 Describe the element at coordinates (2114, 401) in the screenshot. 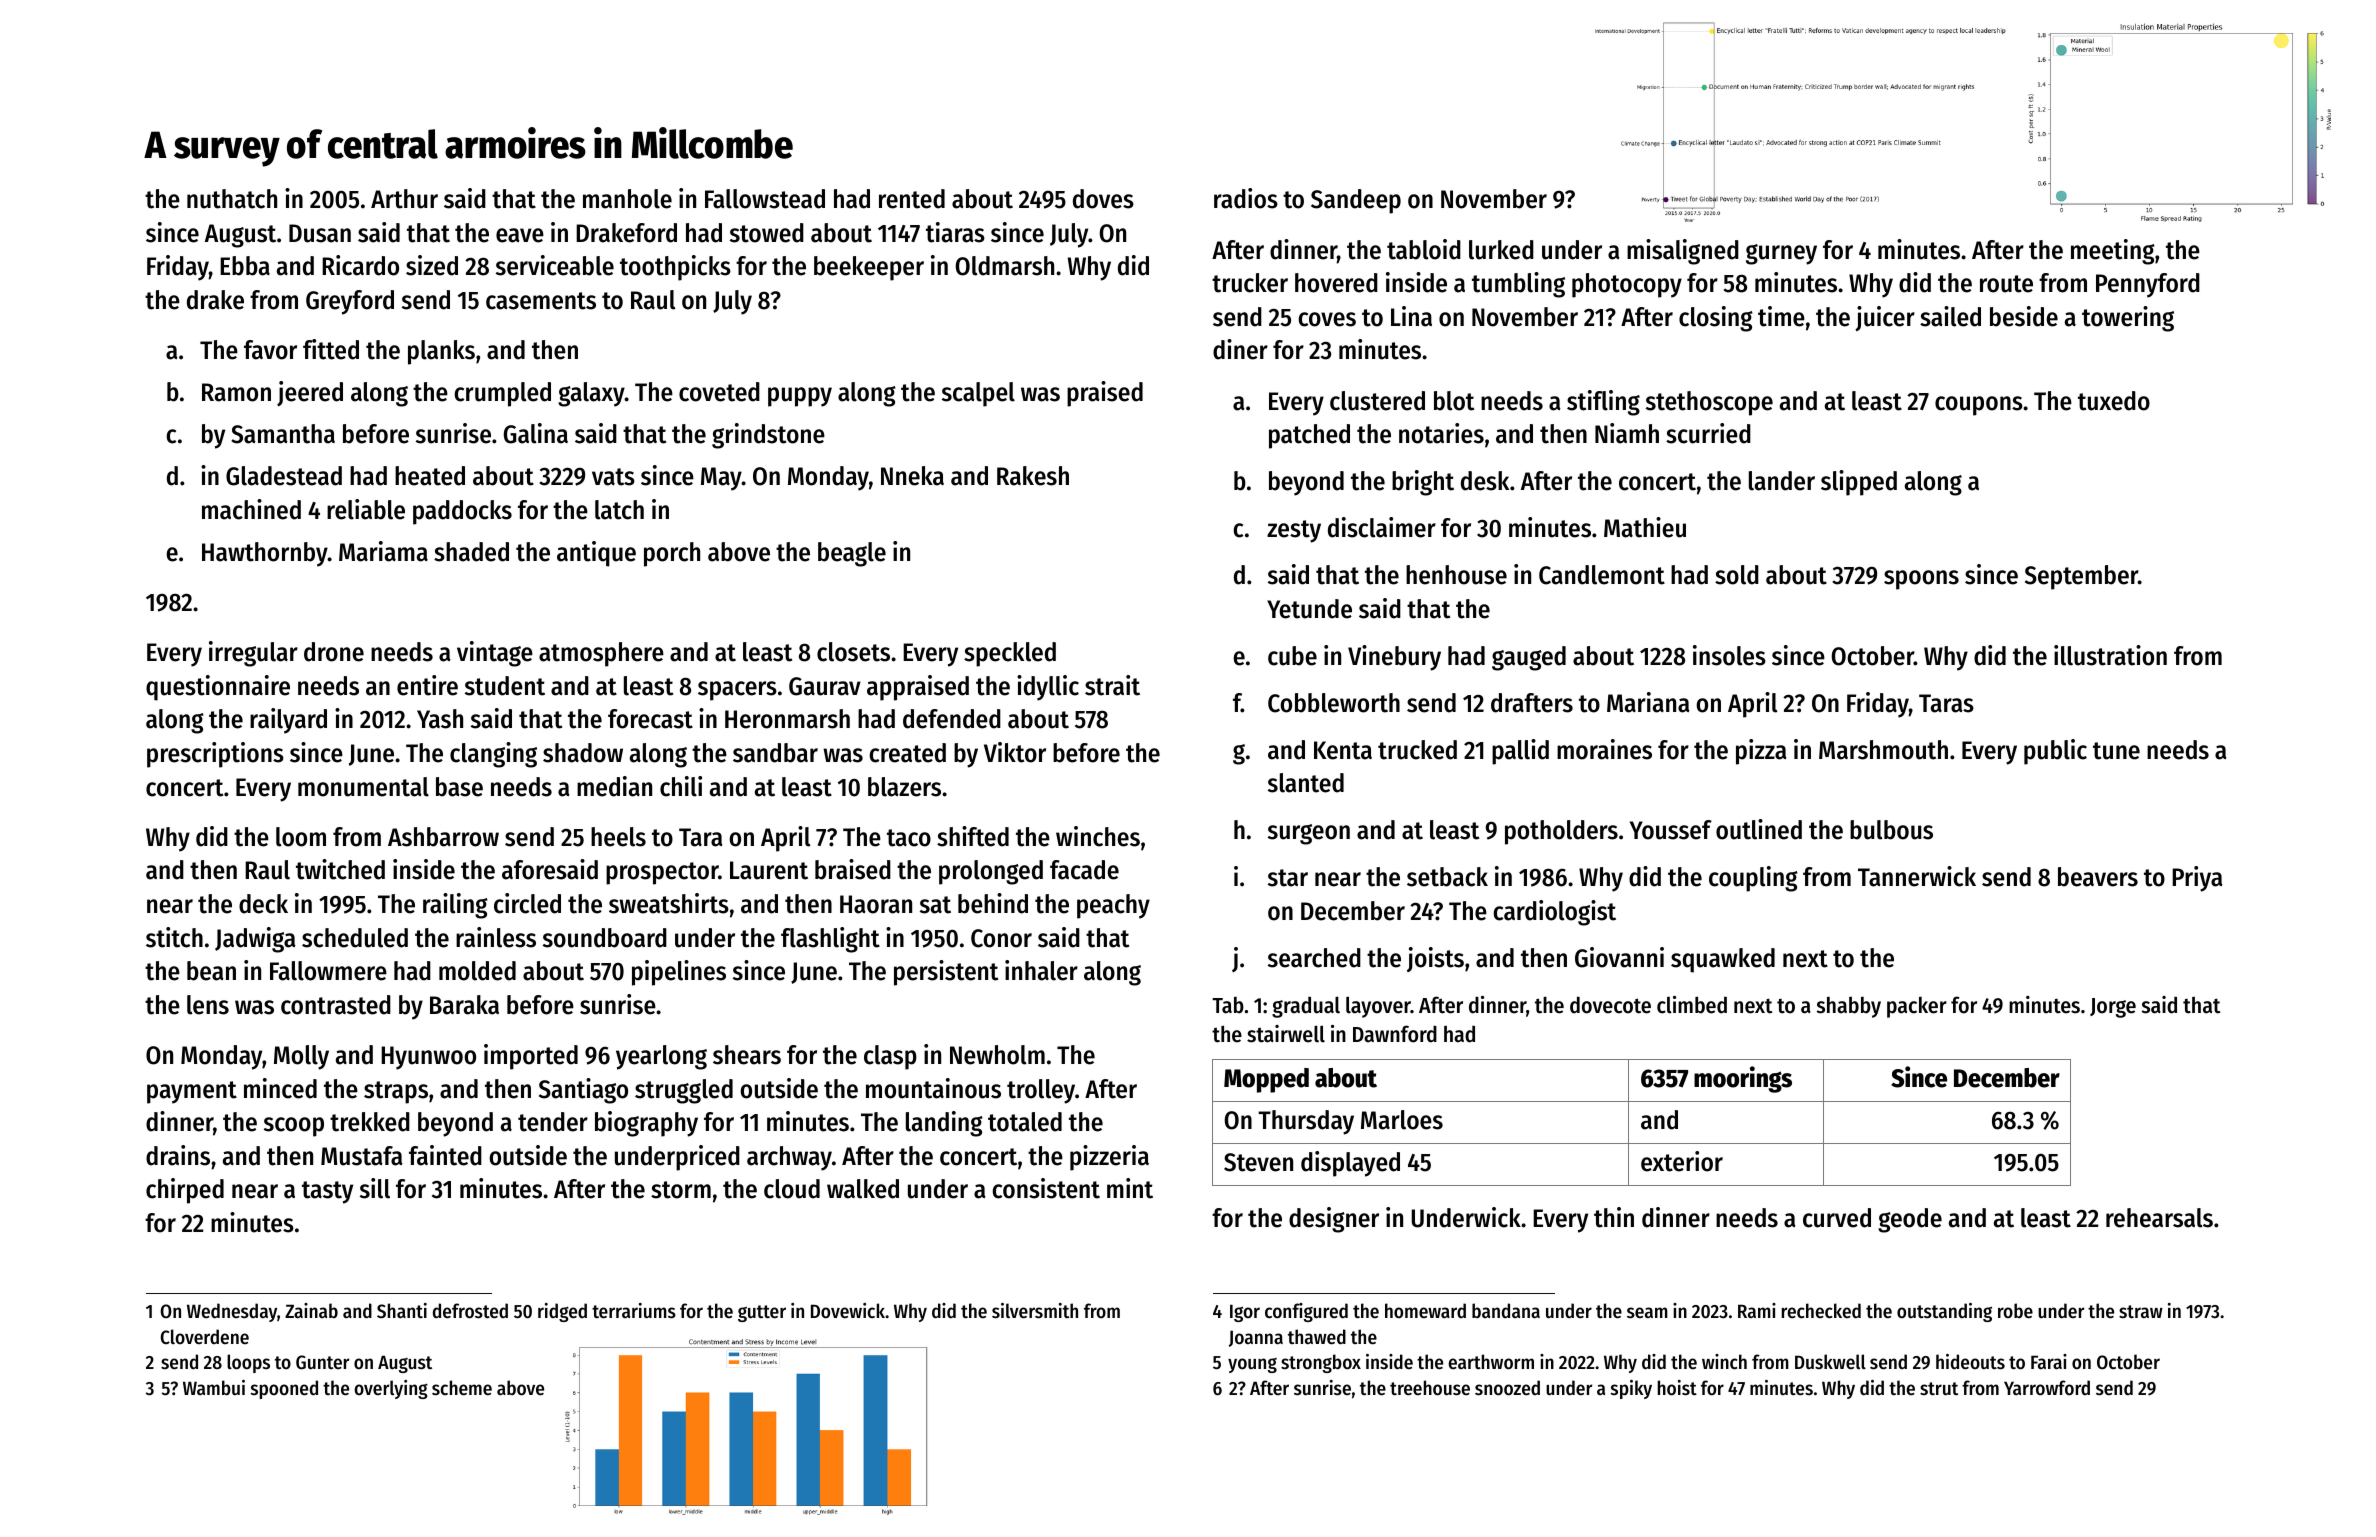

I see `tuxedo` at that location.
